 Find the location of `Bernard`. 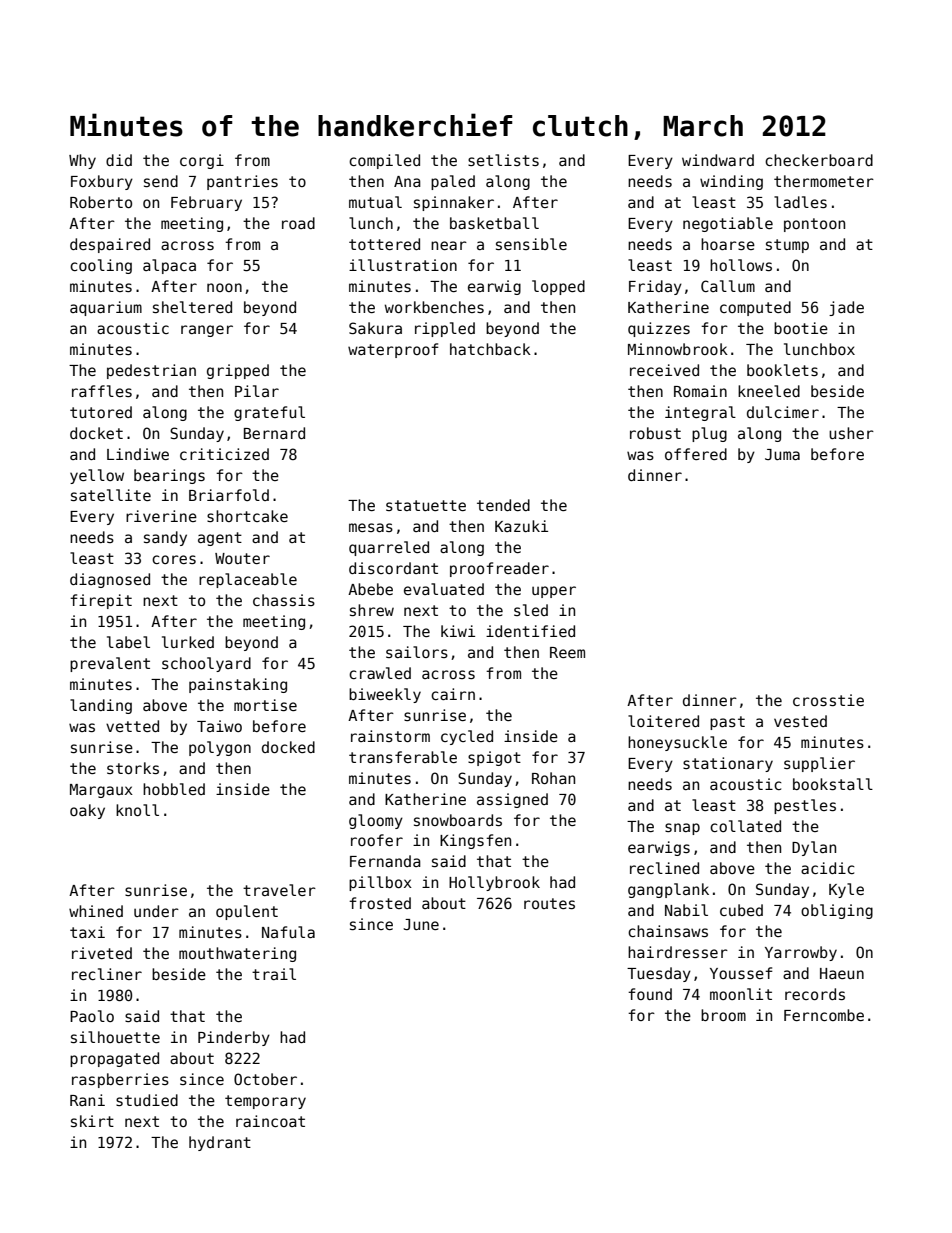

Bernard is located at coordinates (274, 433).
